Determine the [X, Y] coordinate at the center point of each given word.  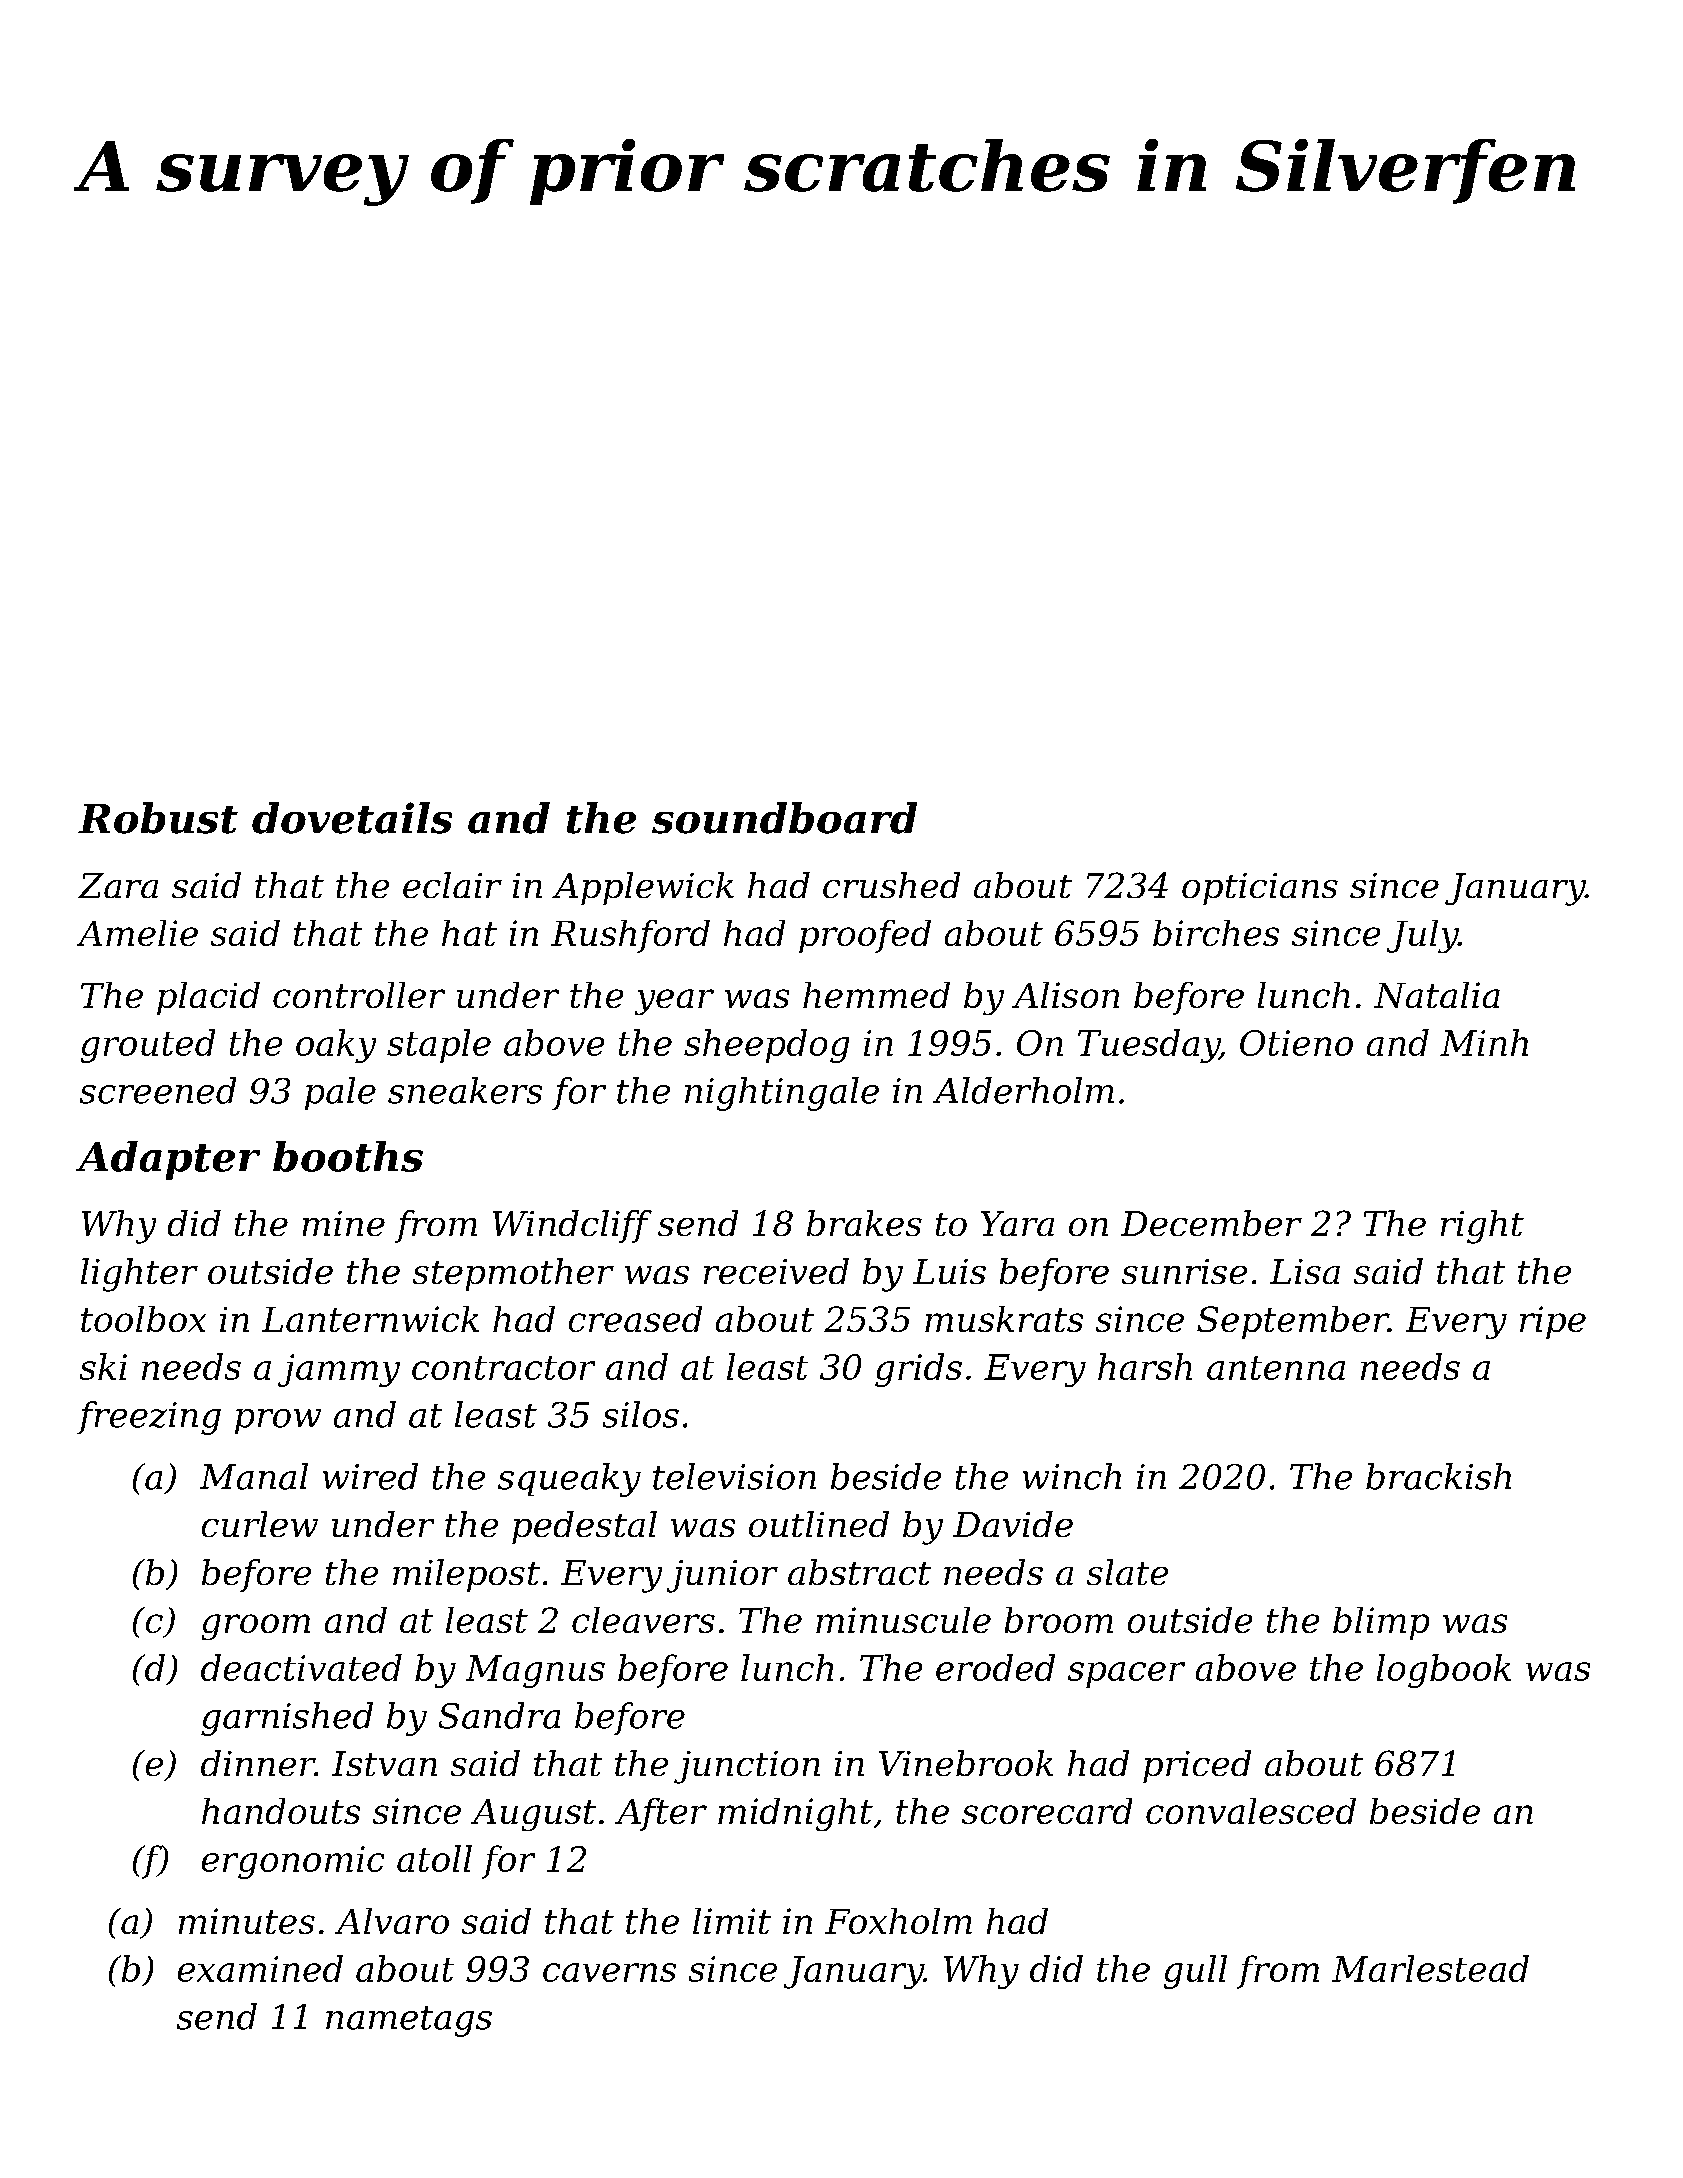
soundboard [784, 818]
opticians [1260, 889]
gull [1195, 1972]
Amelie [137, 933]
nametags [409, 2021]
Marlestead [1430, 1968]
